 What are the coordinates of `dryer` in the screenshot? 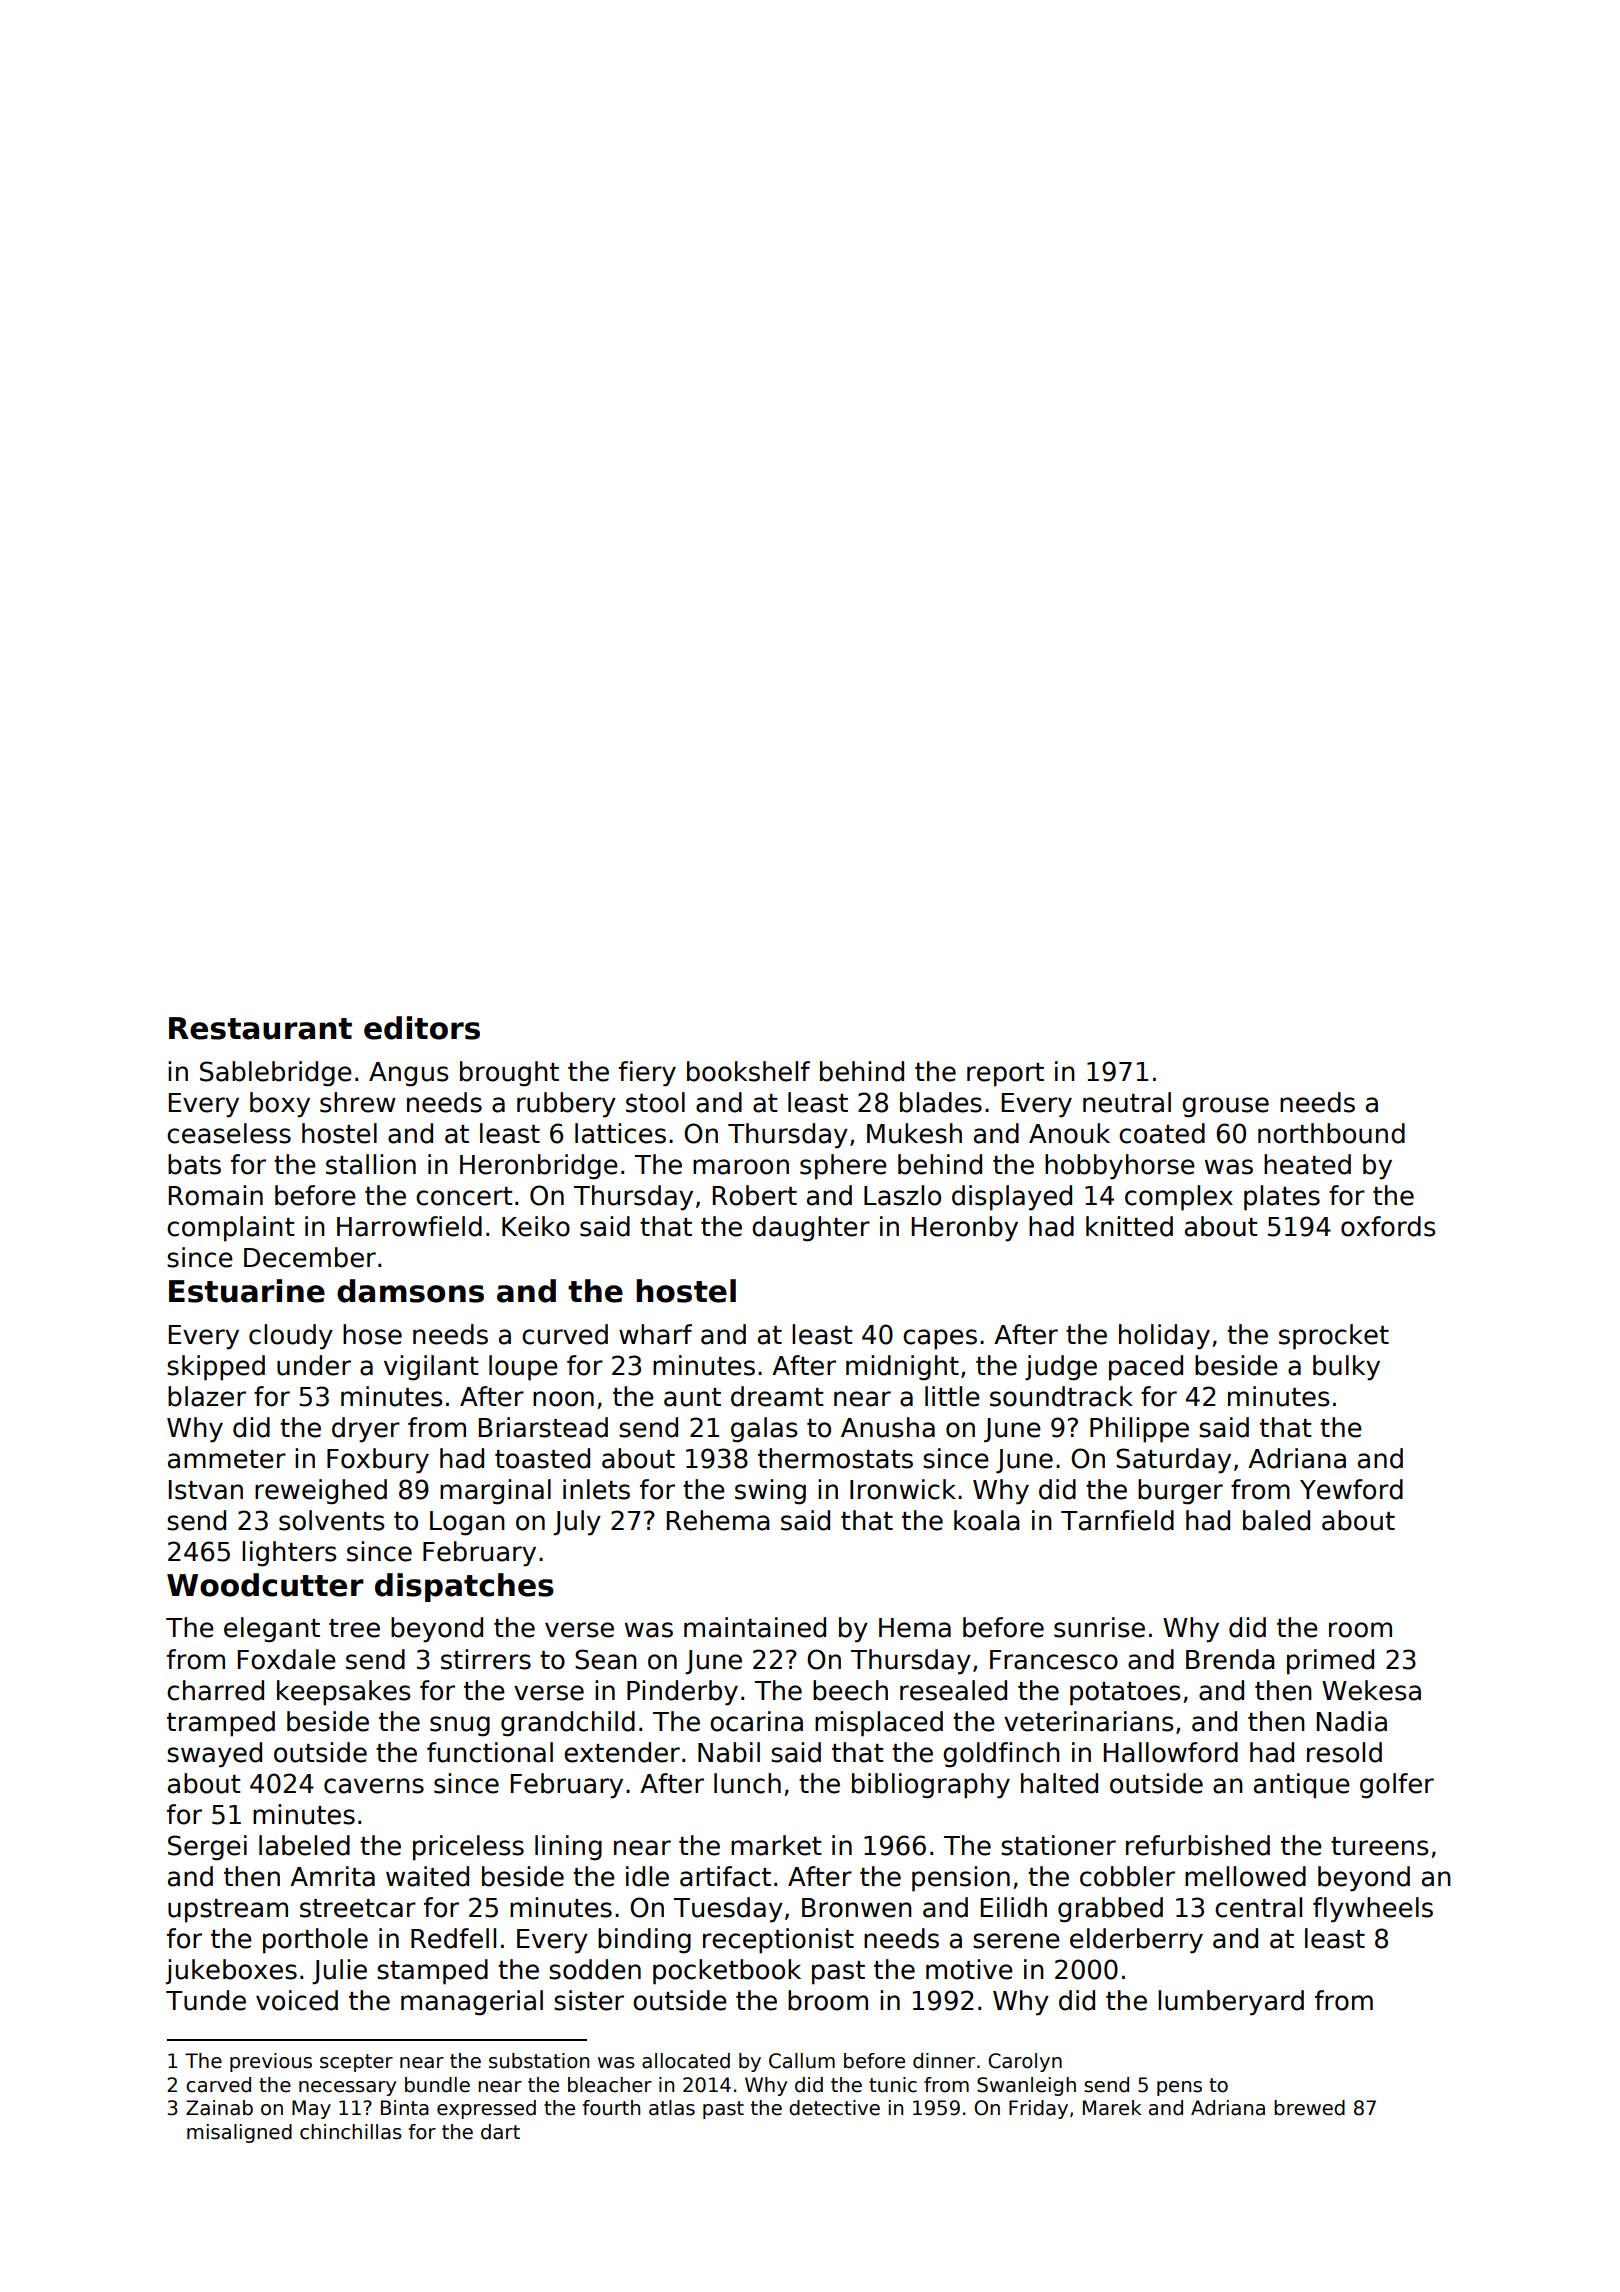 It's located at (366, 1430).
